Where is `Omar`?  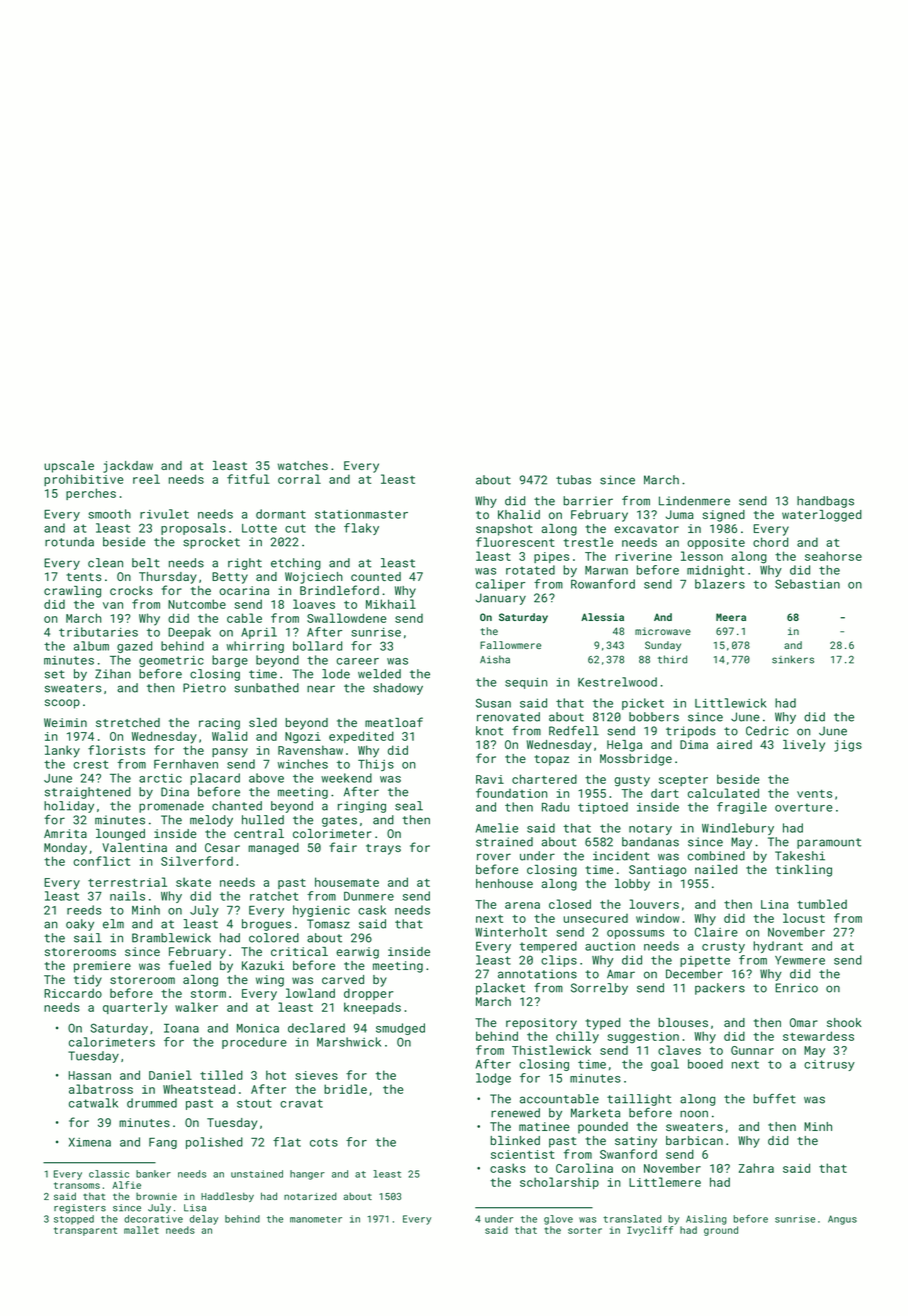 Omar is located at coordinates (804, 1022).
